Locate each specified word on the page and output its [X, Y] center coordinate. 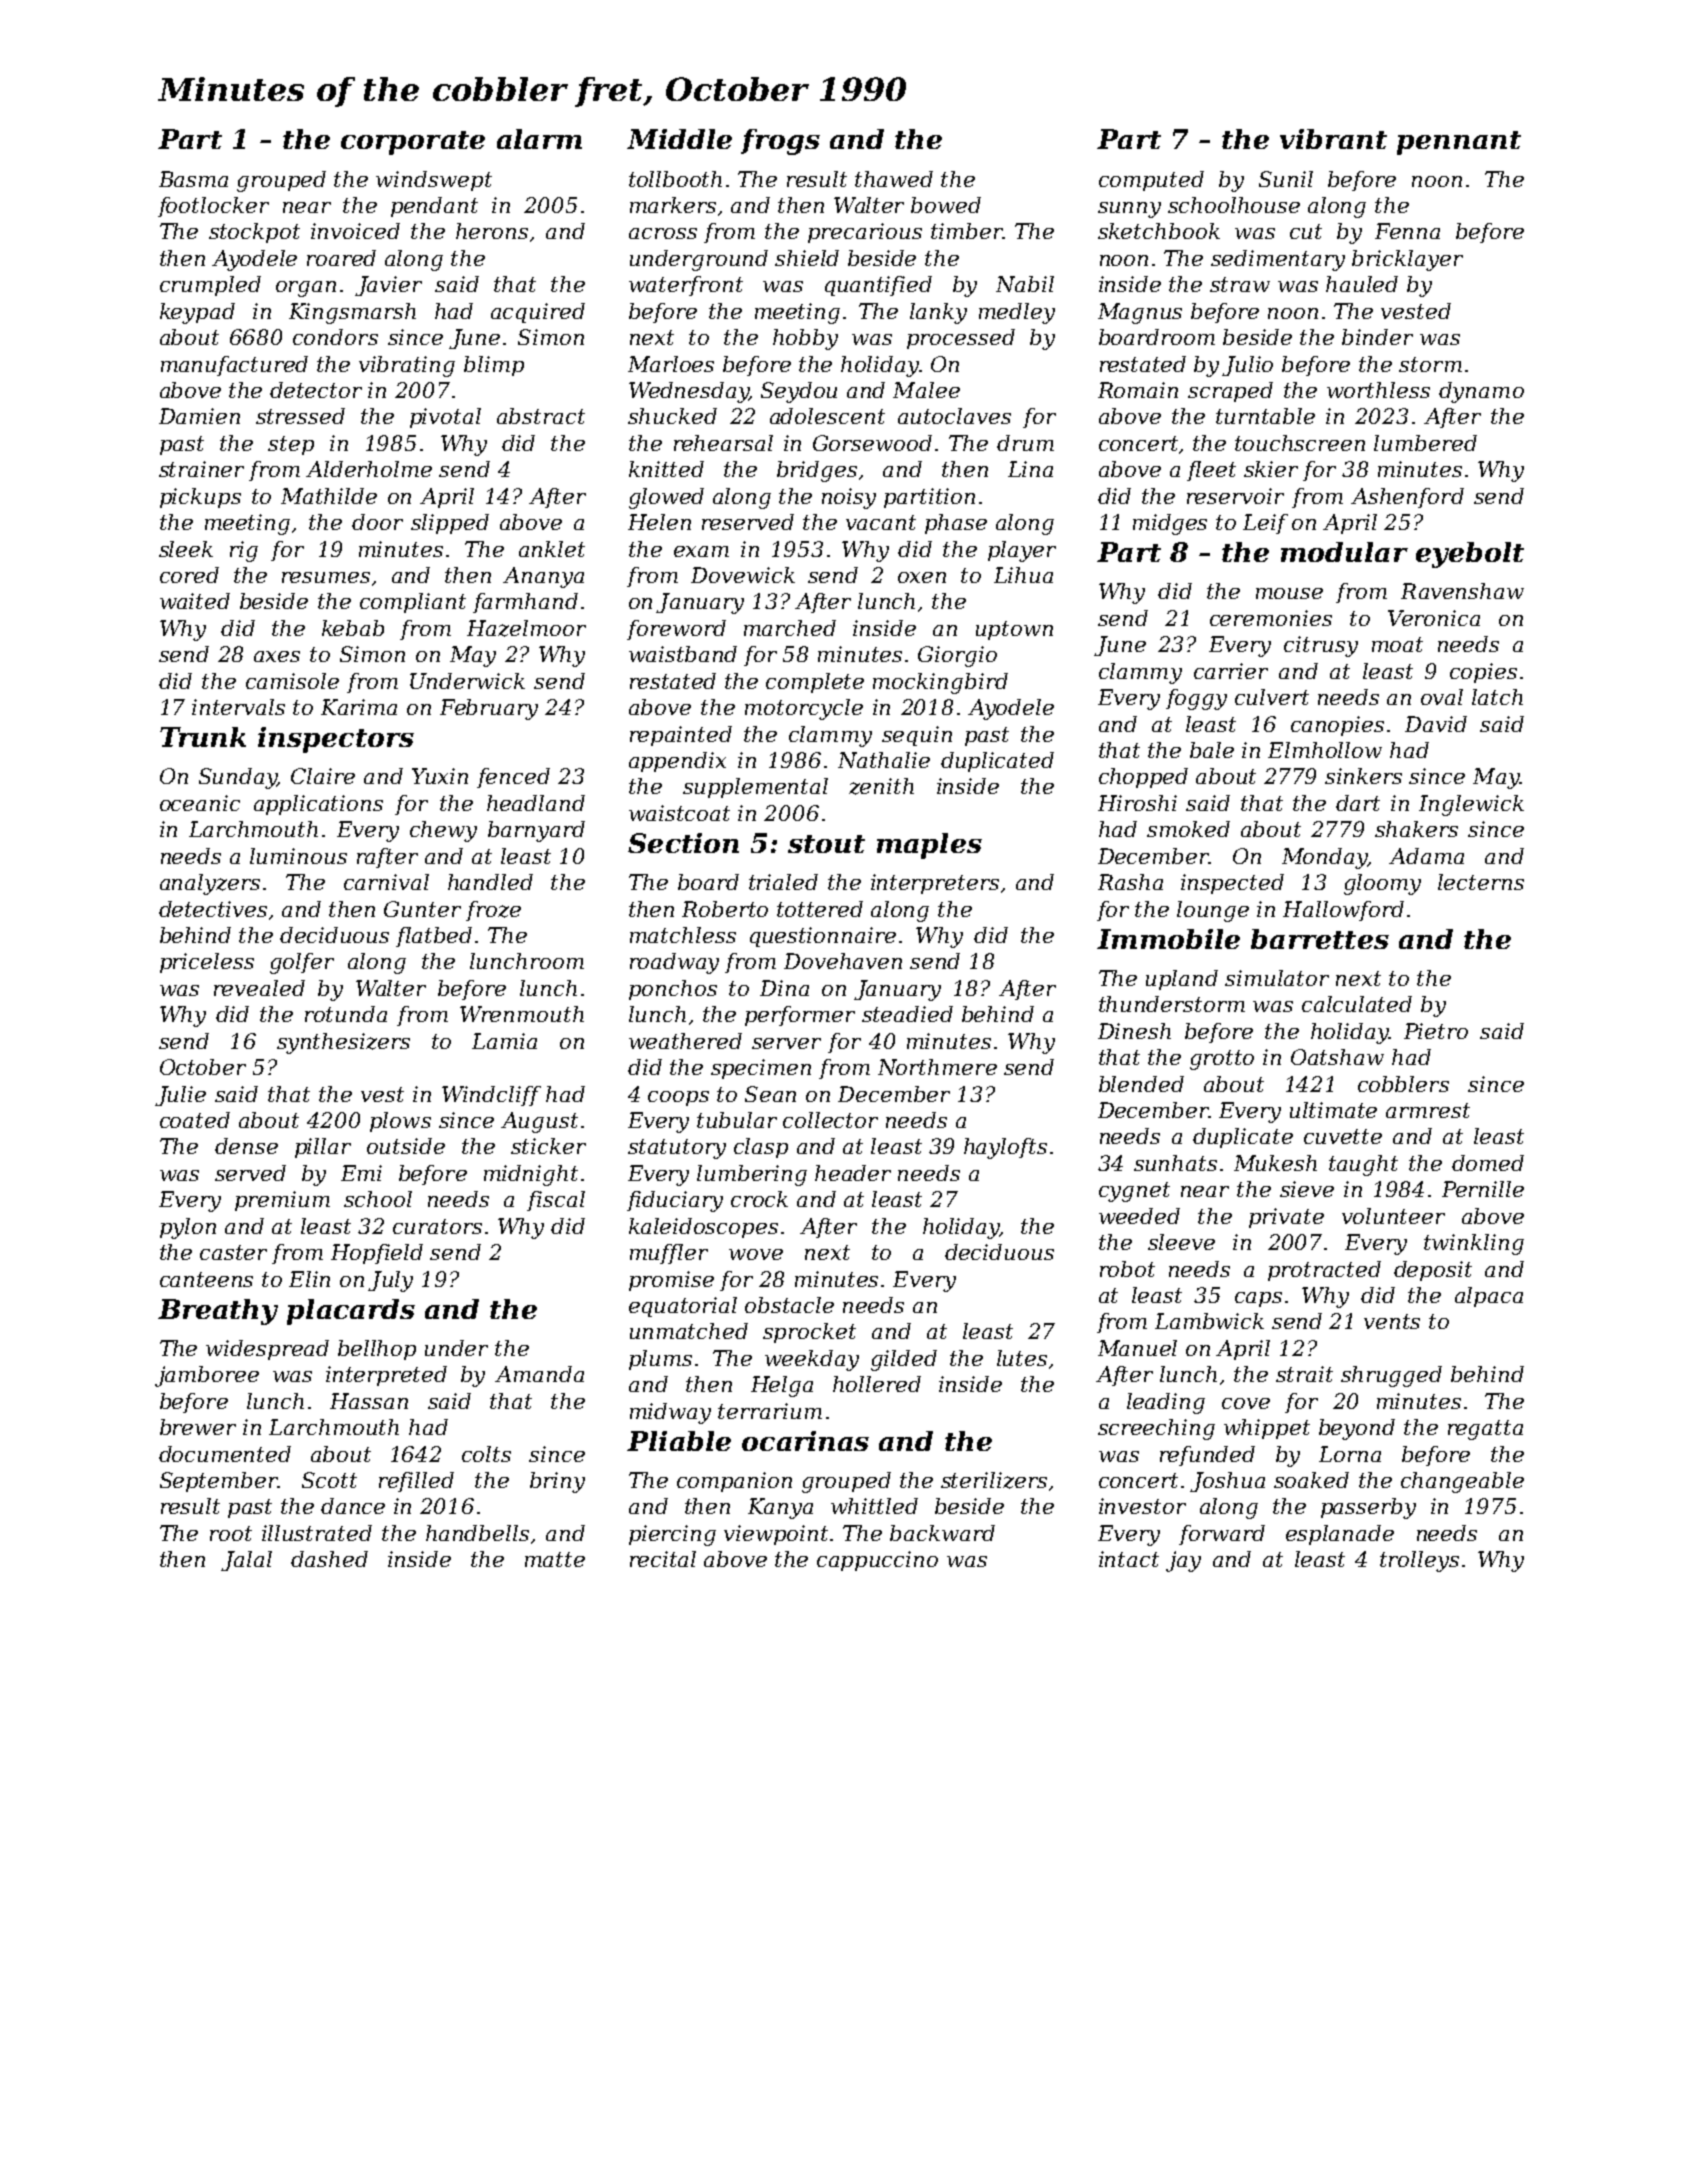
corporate [413, 143]
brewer [198, 1427]
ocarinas [805, 1441]
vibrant [1333, 139]
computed [1151, 181]
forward [1222, 1535]
